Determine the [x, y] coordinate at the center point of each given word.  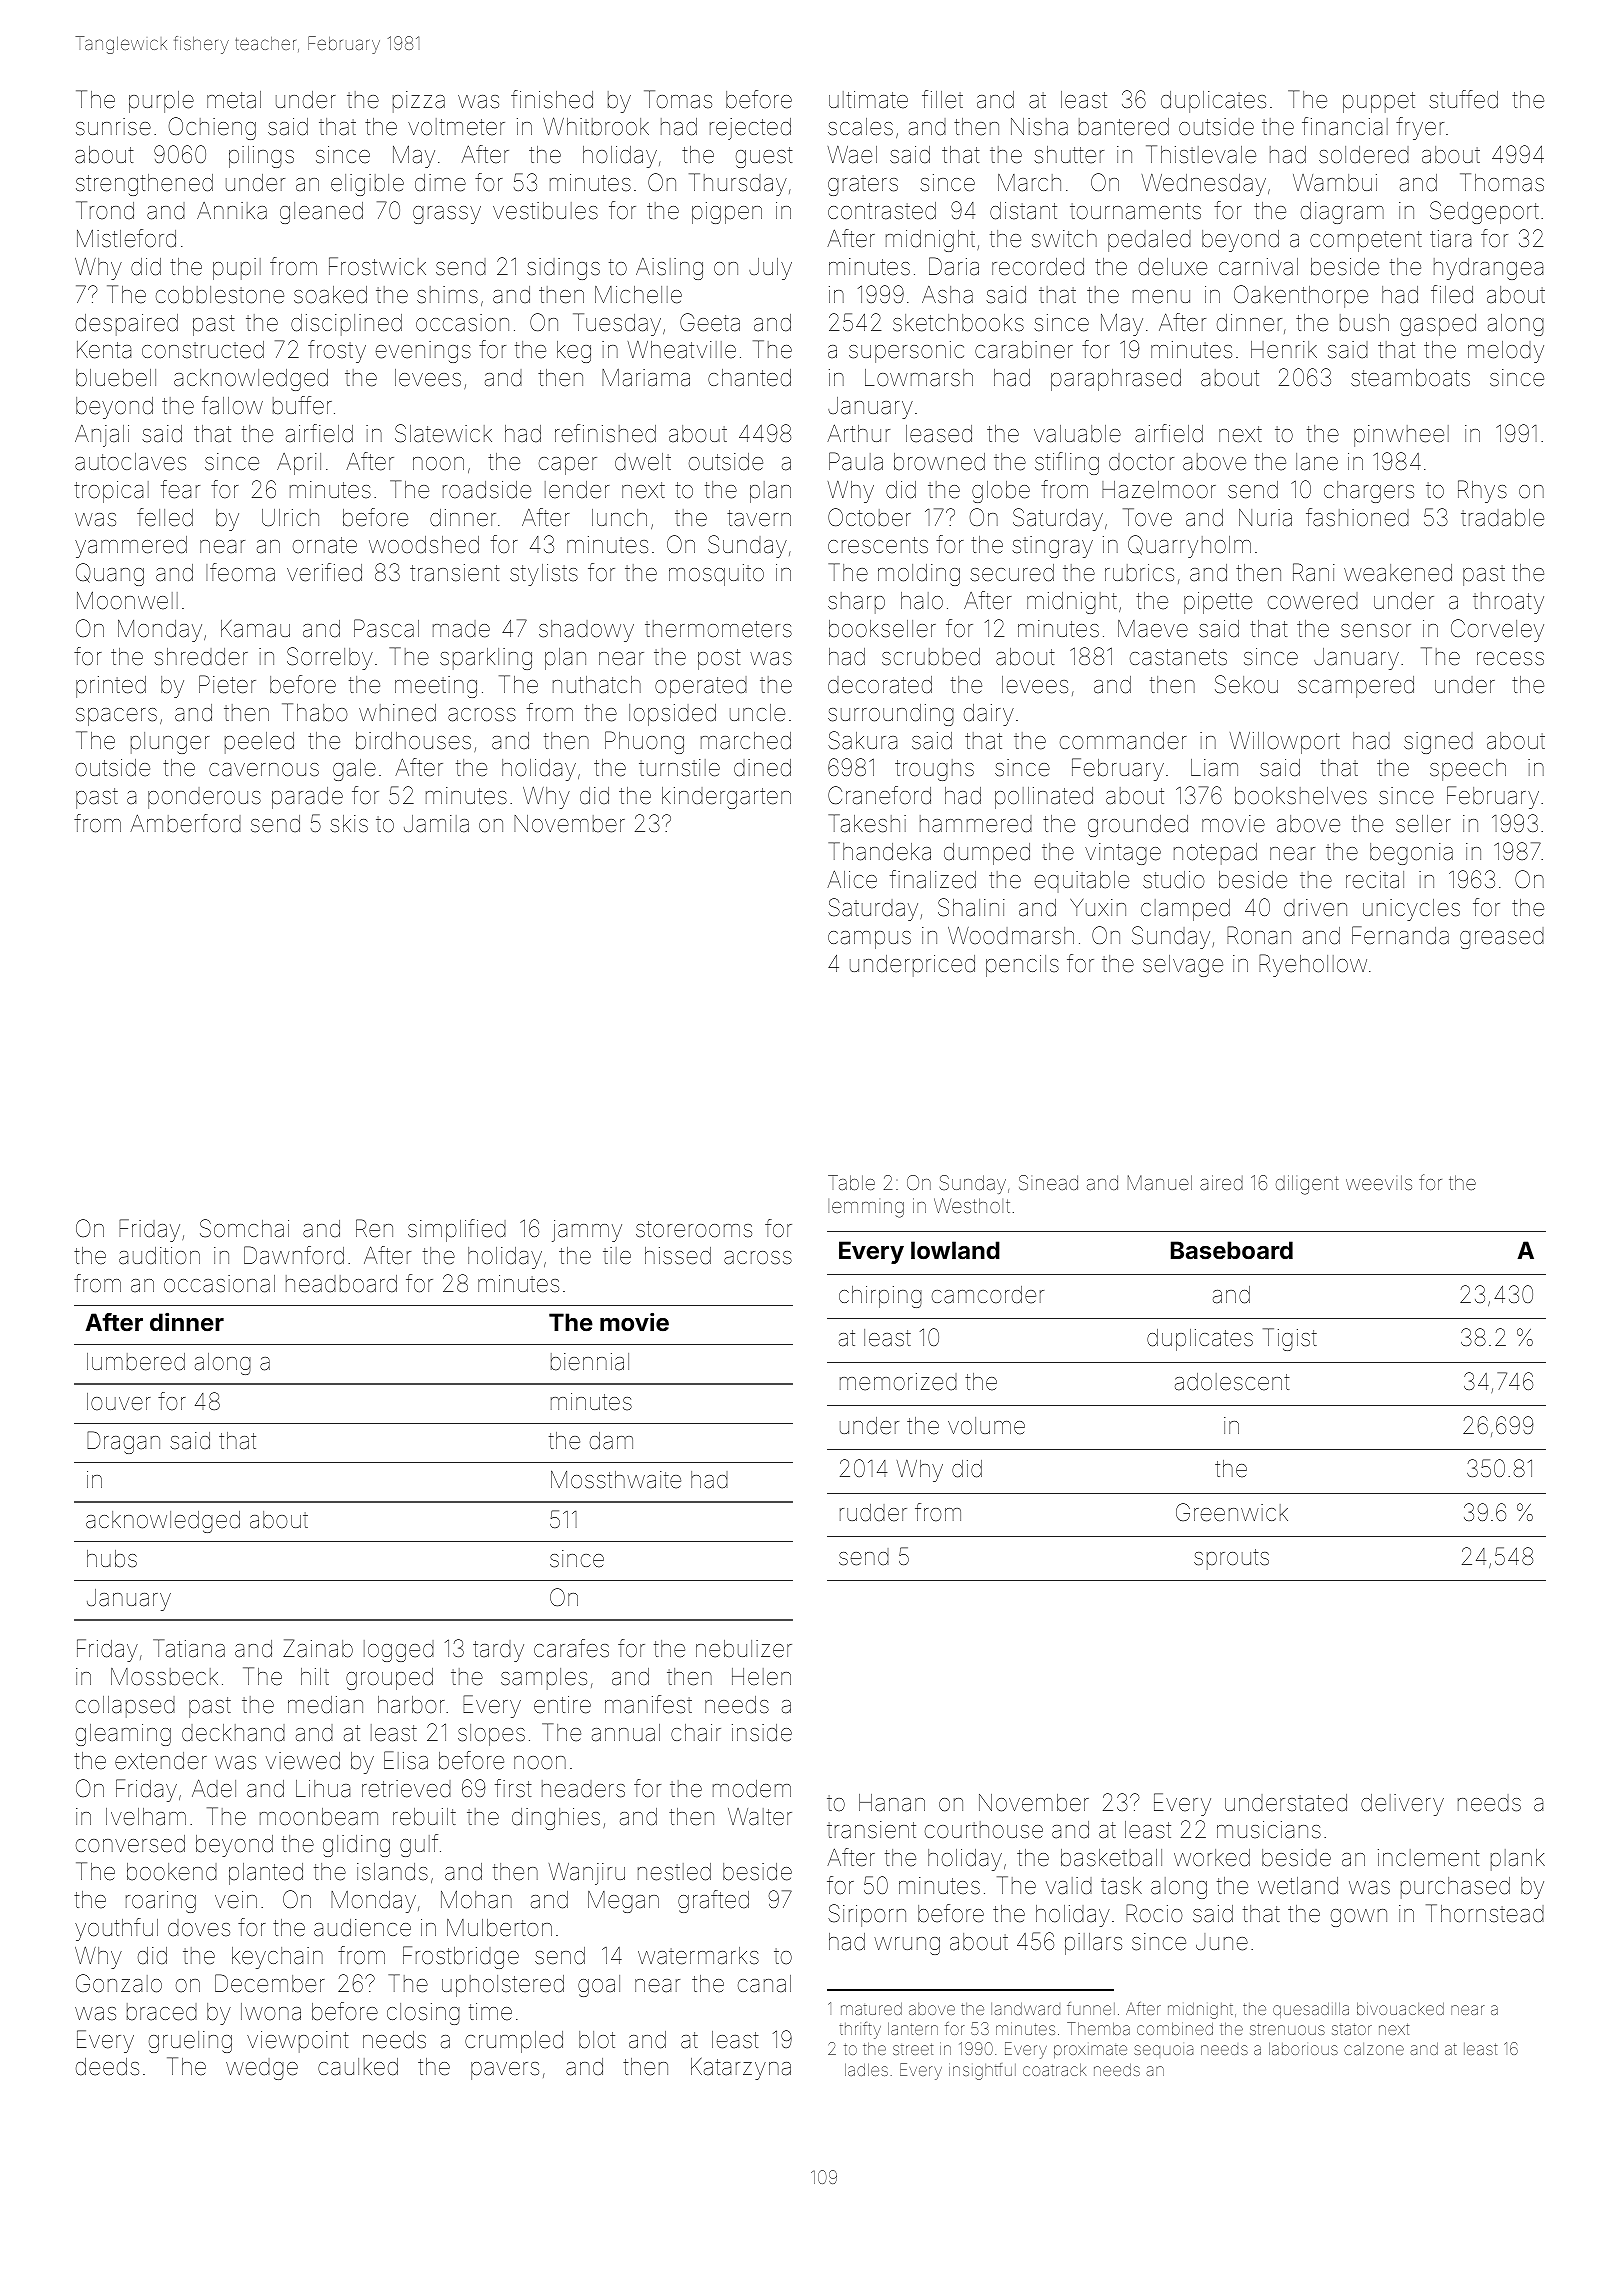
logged [399, 1651]
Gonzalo [119, 1983]
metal [234, 100]
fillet [942, 99]
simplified [457, 1230]
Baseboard [1232, 1250]
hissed [678, 1256]
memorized [898, 1382]
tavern [759, 518]
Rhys [1482, 491]
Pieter [227, 684]
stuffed [1463, 99]
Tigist [1290, 1339]
